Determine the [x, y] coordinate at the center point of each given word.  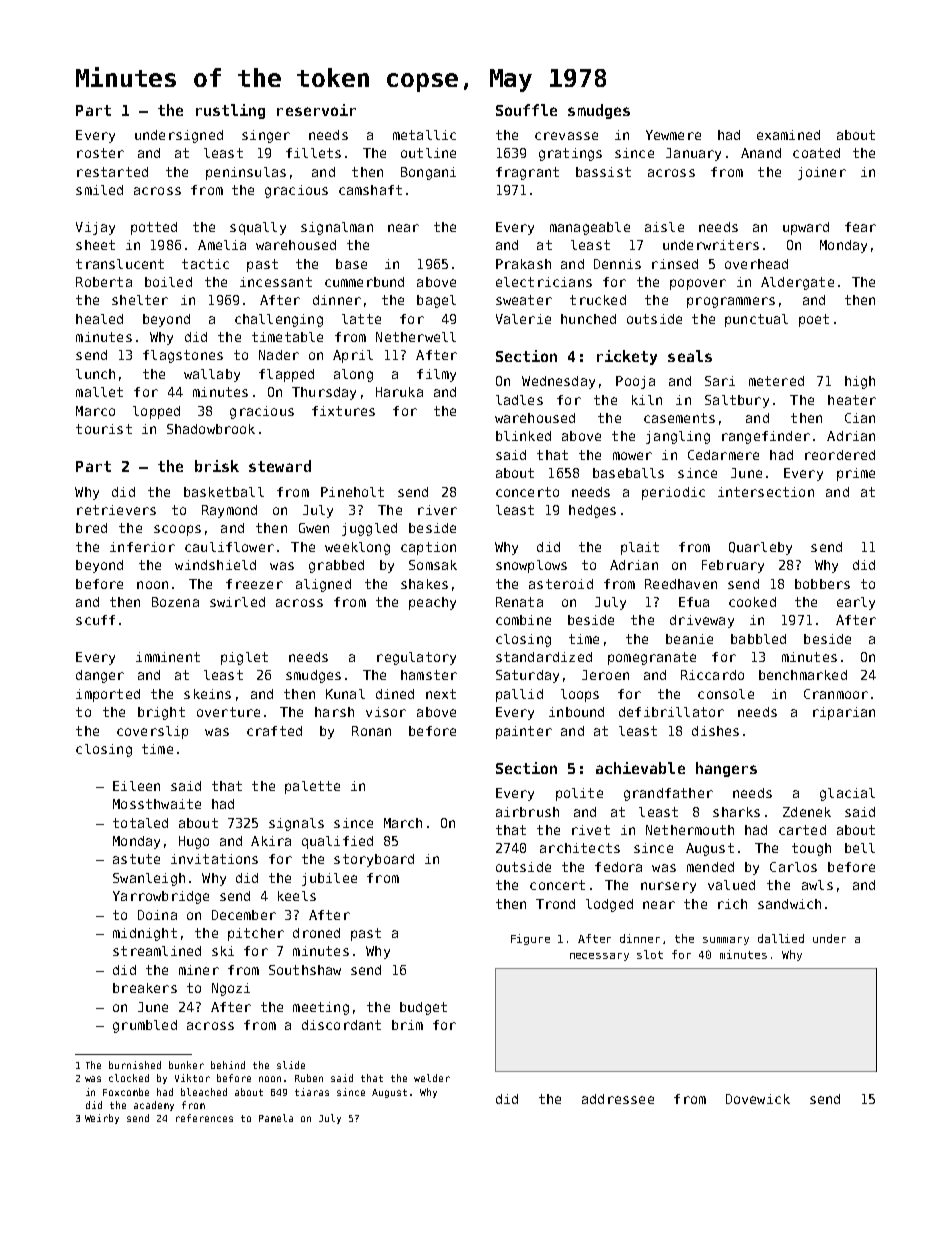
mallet [99, 392]
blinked [523, 436]
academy [154, 1106]
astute [136, 859]
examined [788, 135]
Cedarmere [723, 455]
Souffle [526, 110]
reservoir [316, 110]
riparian [844, 713]
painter [524, 732]
